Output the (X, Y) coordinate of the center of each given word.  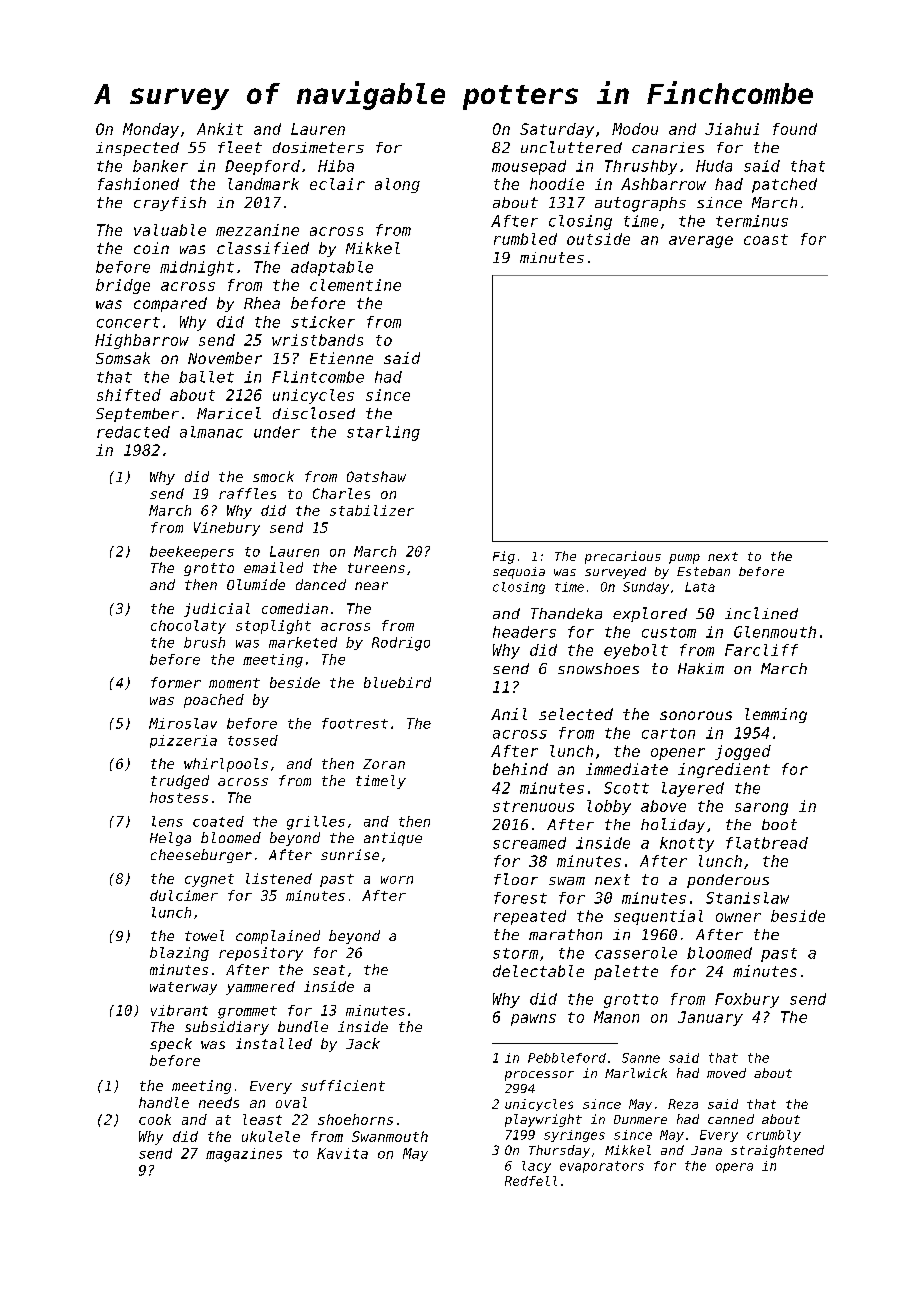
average (701, 242)
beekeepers (192, 552)
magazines (244, 1155)
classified (263, 248)
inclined (761, 613)
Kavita (342, 1153)
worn (397, 880)
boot (779, 824)
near (371, 586)
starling (383, 433)
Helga (170, 839)
